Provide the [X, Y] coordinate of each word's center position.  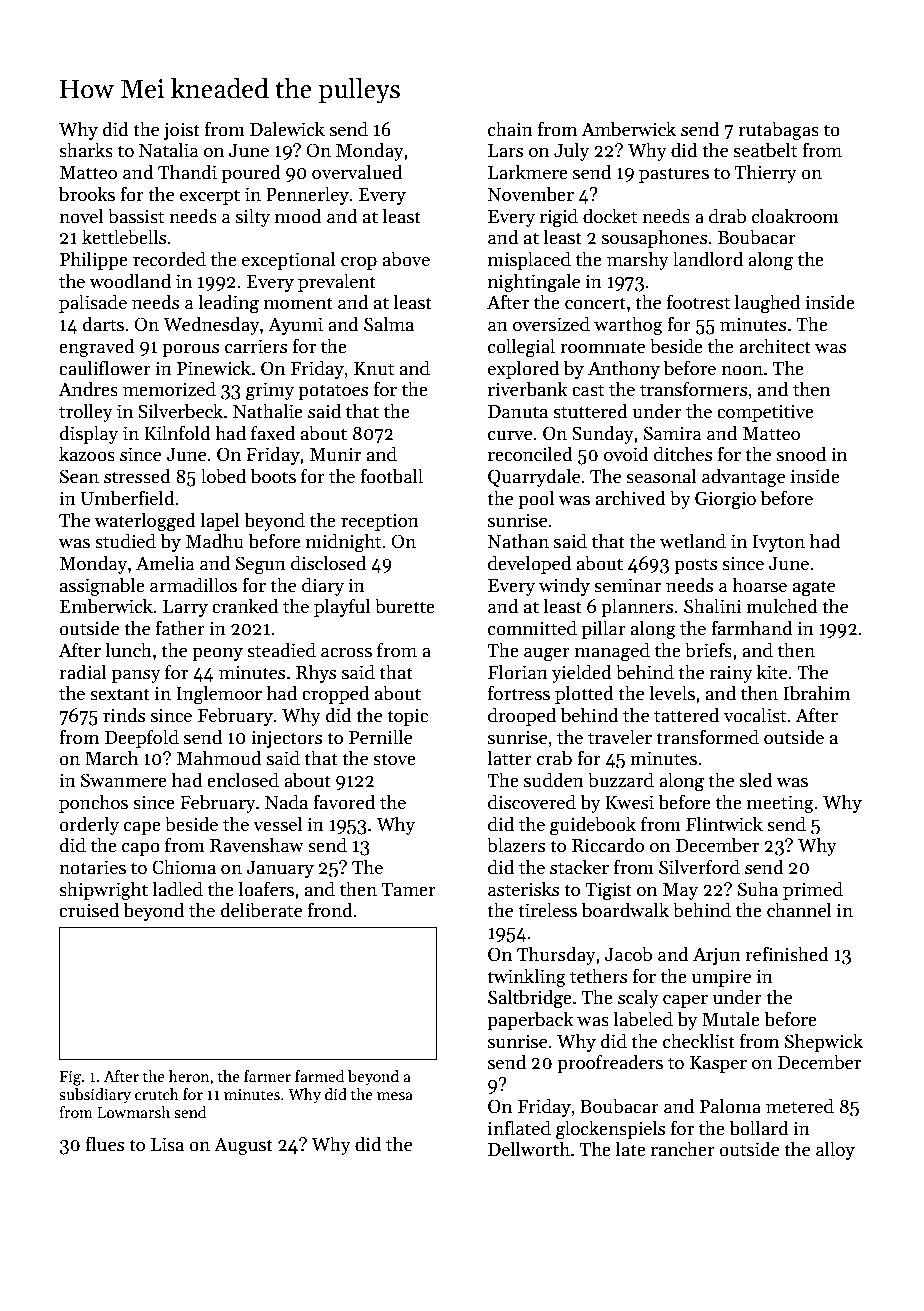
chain [510, 129]
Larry [185, 608]
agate [814, 588]
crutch [157, 1094]
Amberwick [629, 129]
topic [407, 717]
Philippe [94, 260]
